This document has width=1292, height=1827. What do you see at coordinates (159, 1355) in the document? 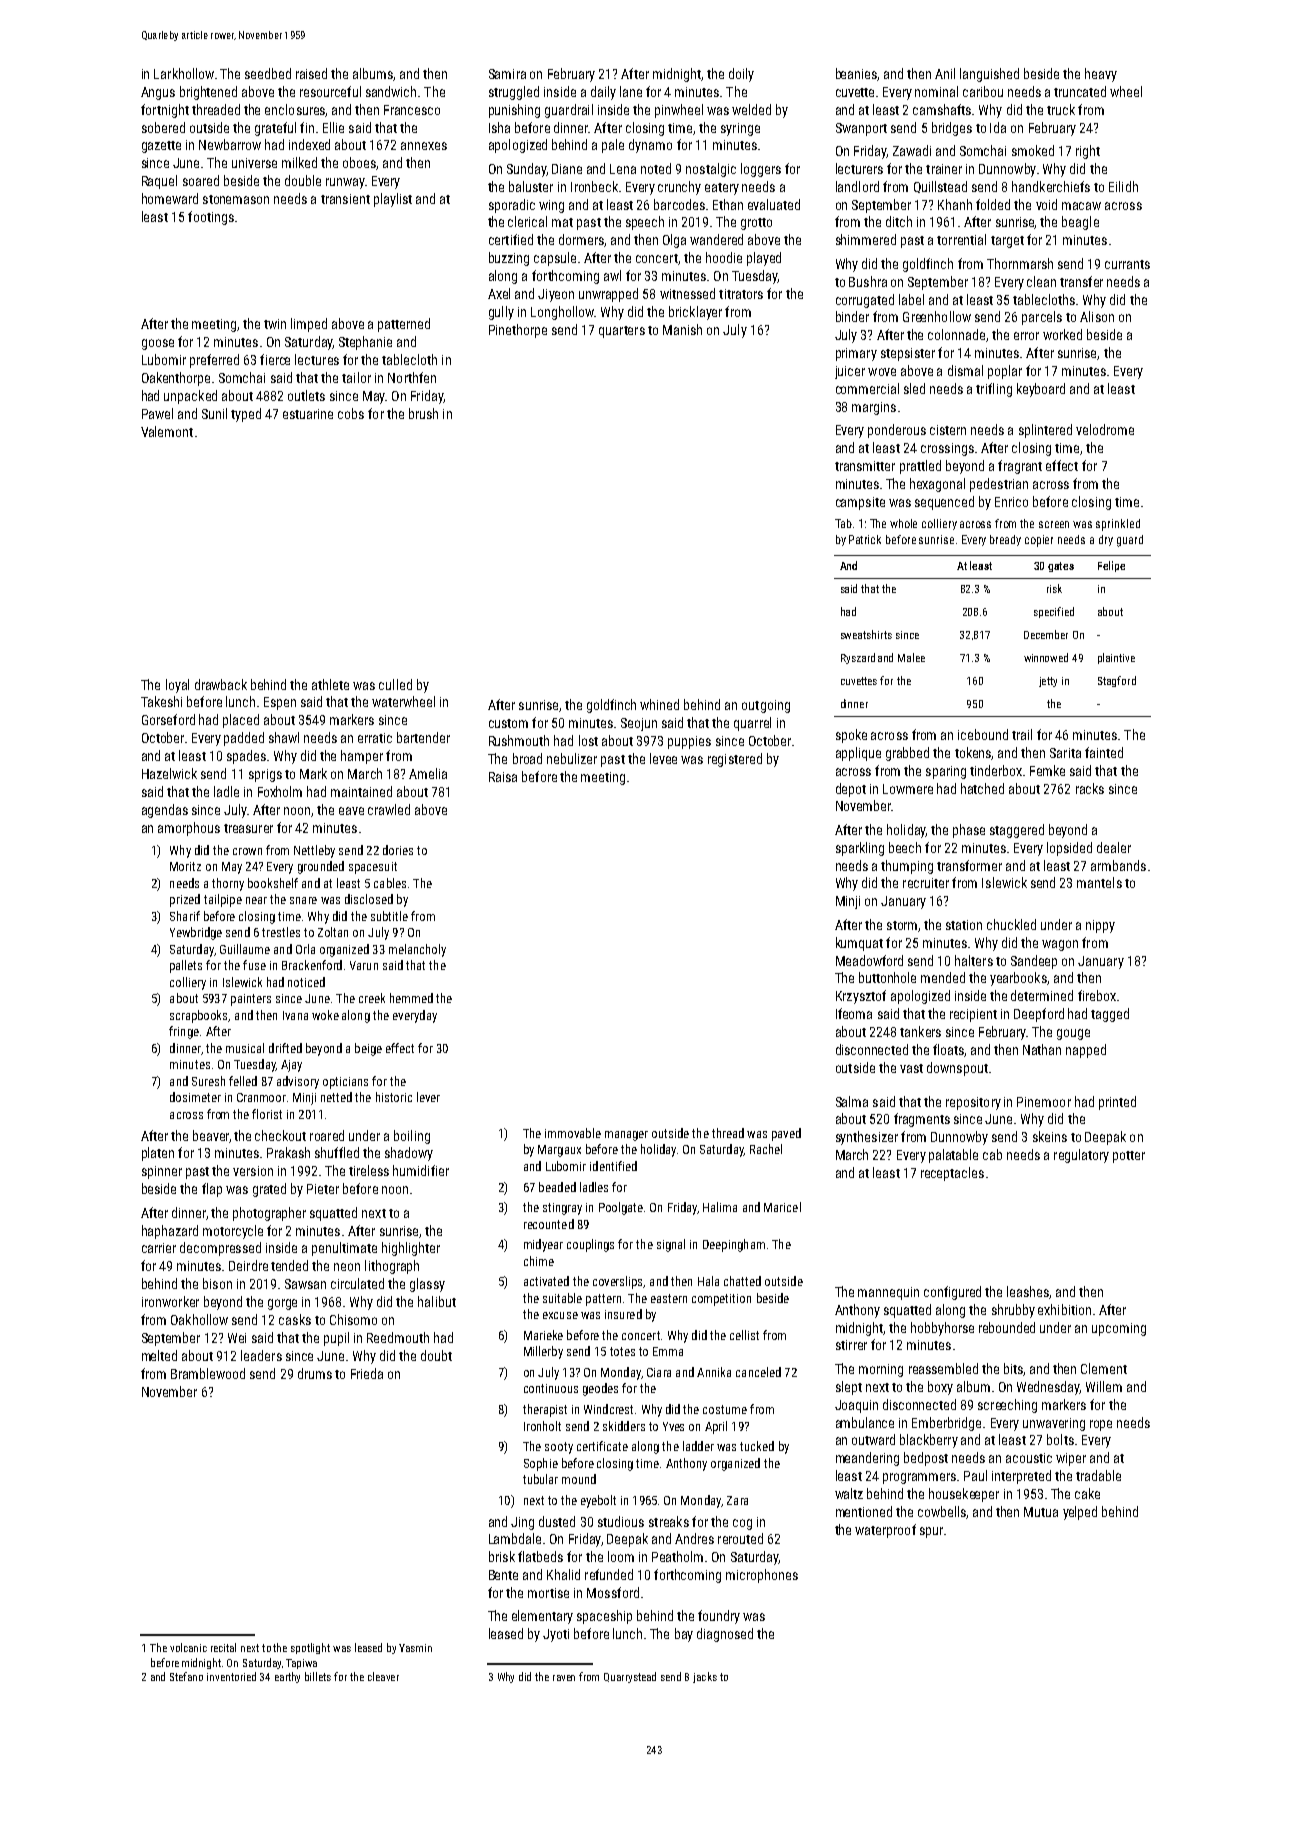
I see `melted` at bounding box center [159, 1355].
